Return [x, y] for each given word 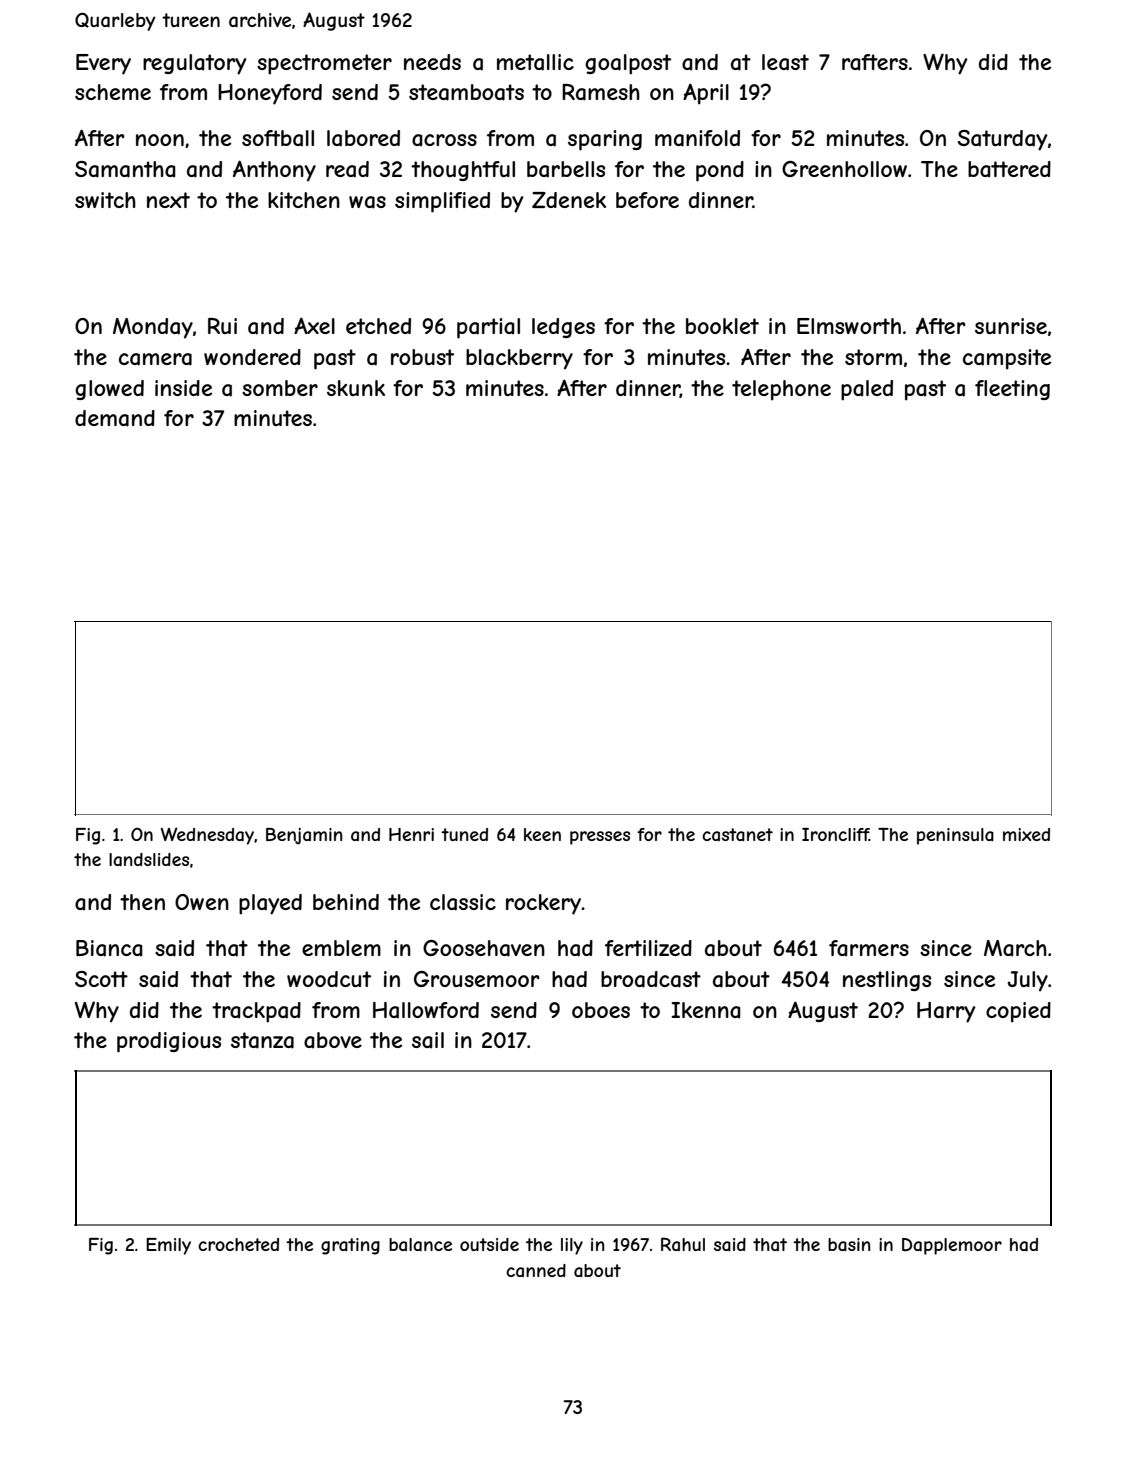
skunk [356, 388]
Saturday [1003, 140]
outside [489, 1244]
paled [867, 390]
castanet [737, 834]
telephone [781, 390]
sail [428, 1040]
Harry [946, 1012]
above [333, 1040]
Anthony [274, 171]
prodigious [169, 1042]
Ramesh [601, 92]
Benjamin [304, 836]
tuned [464, 834]
